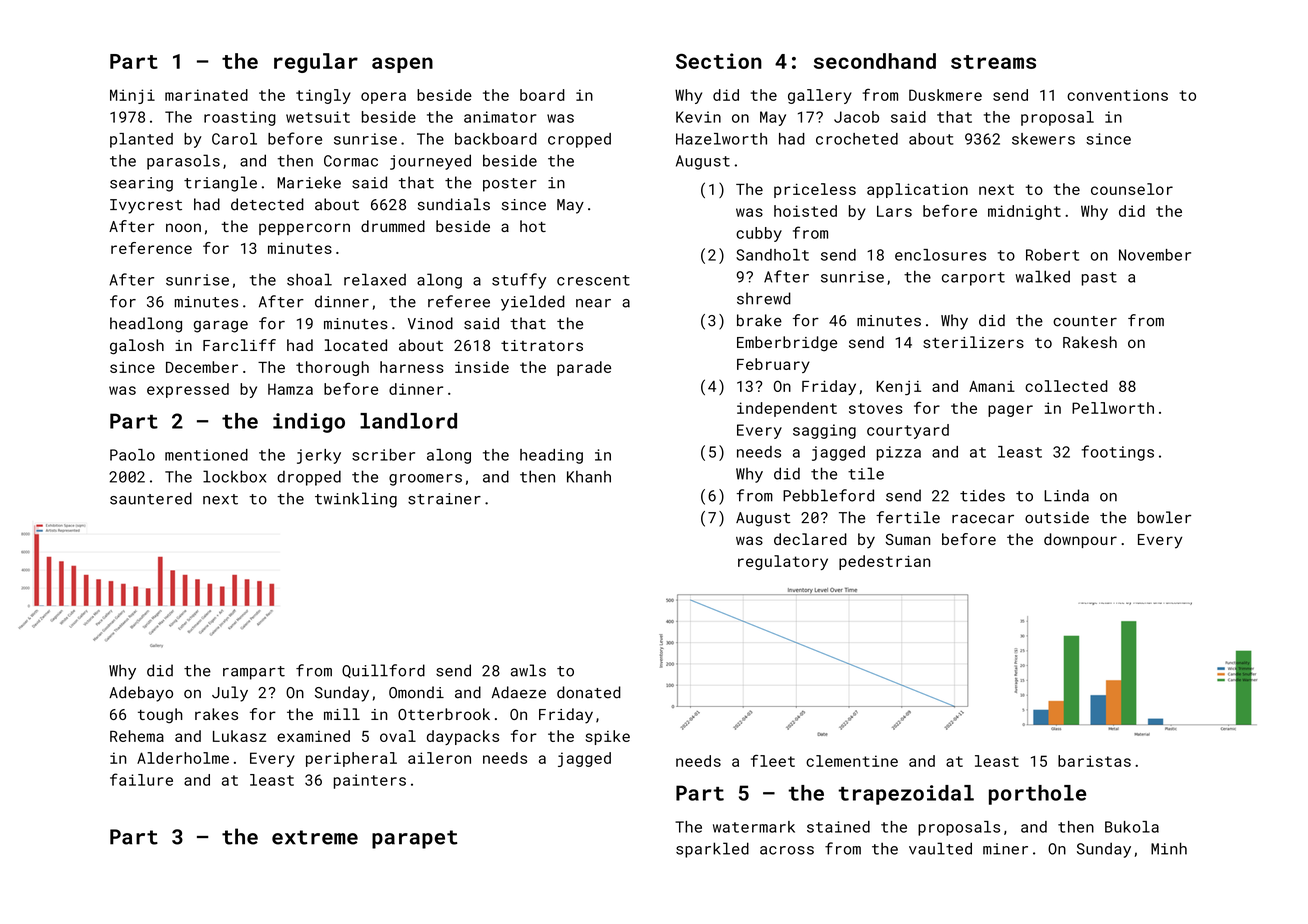 This document has height=924, width=1308. I want to click on Minji, so click(132, 96).
